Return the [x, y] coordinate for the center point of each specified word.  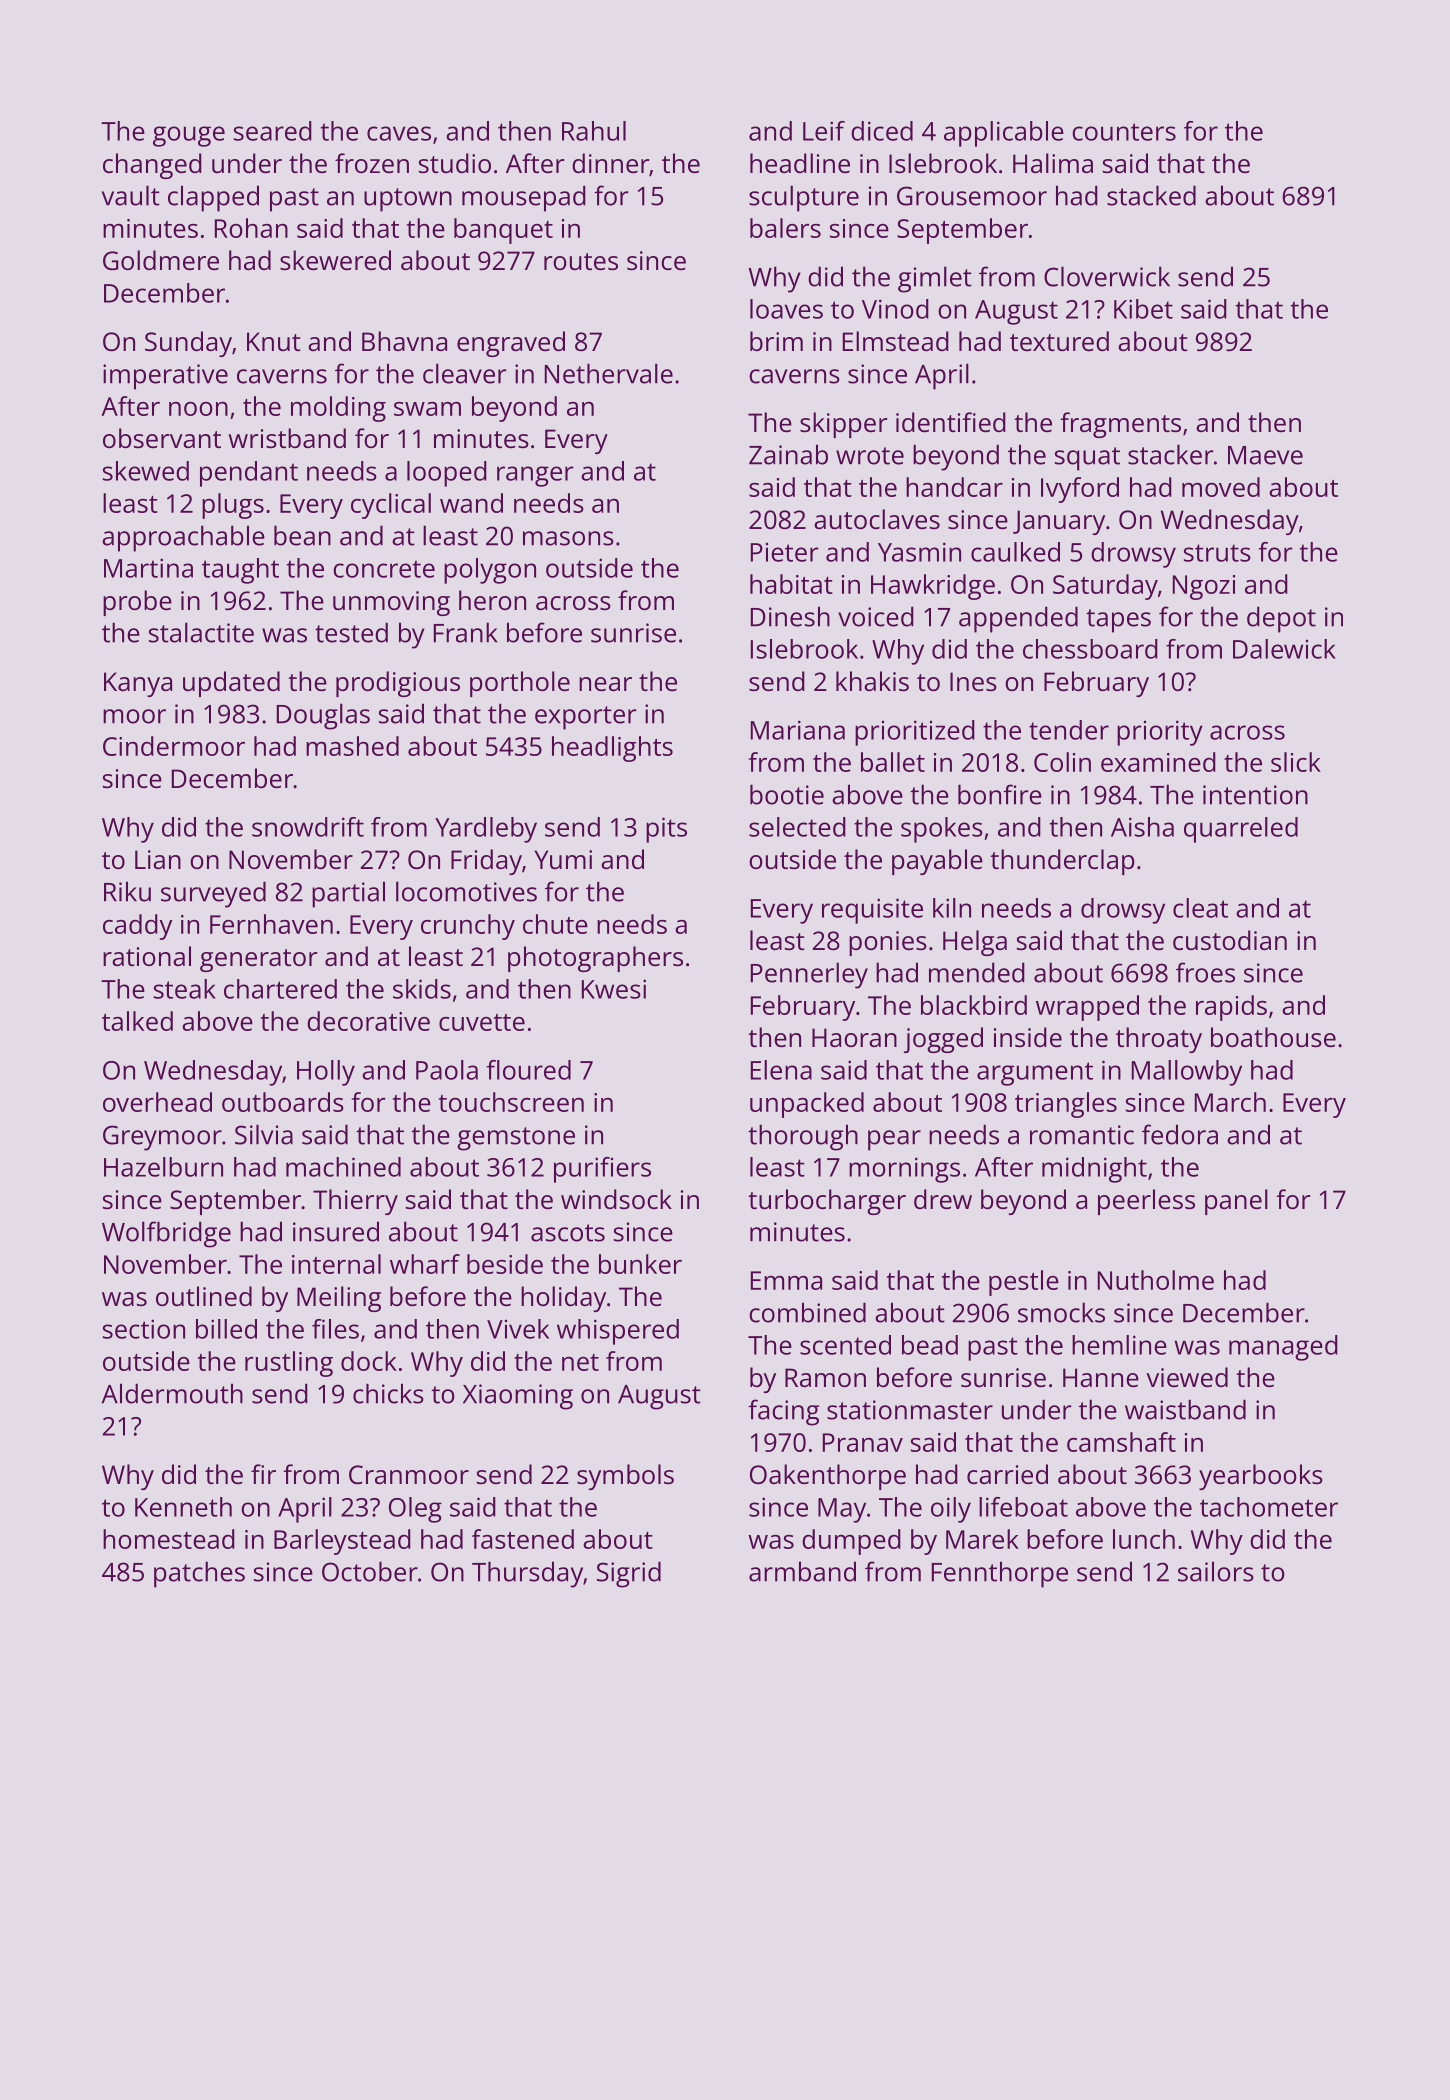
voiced [876, 616]
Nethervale [609, 373]
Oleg [415, 1510]
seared [273, 131]
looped [447, 474]
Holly [326, 1073]
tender [1069, 730]
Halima [1053, 163]
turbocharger [827, 1202]
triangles [1066, 1105]
